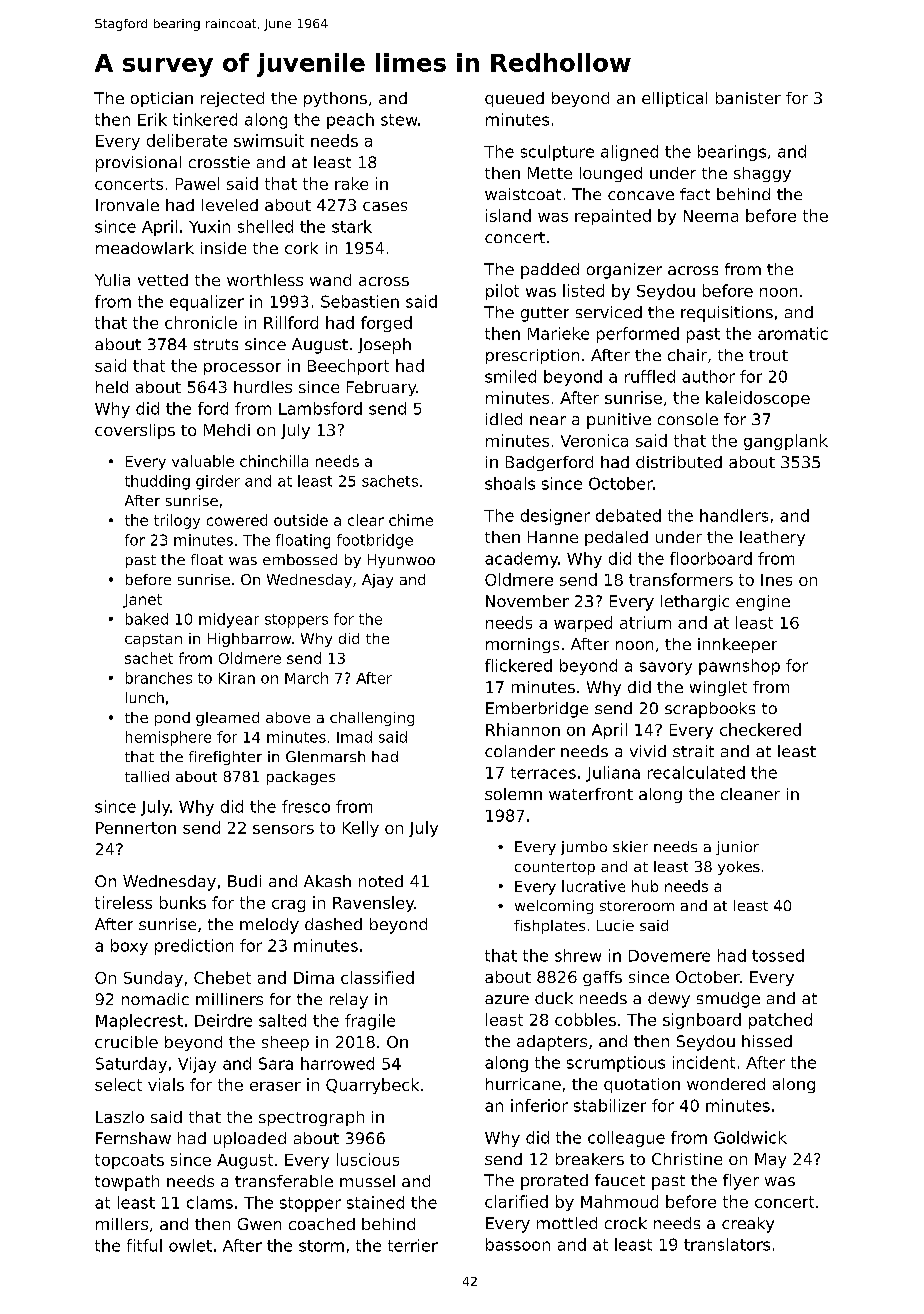  What do you see at coordinates (704, 1062) in the screenshot?
I see `incident` at bounding box center [704, 1062].
